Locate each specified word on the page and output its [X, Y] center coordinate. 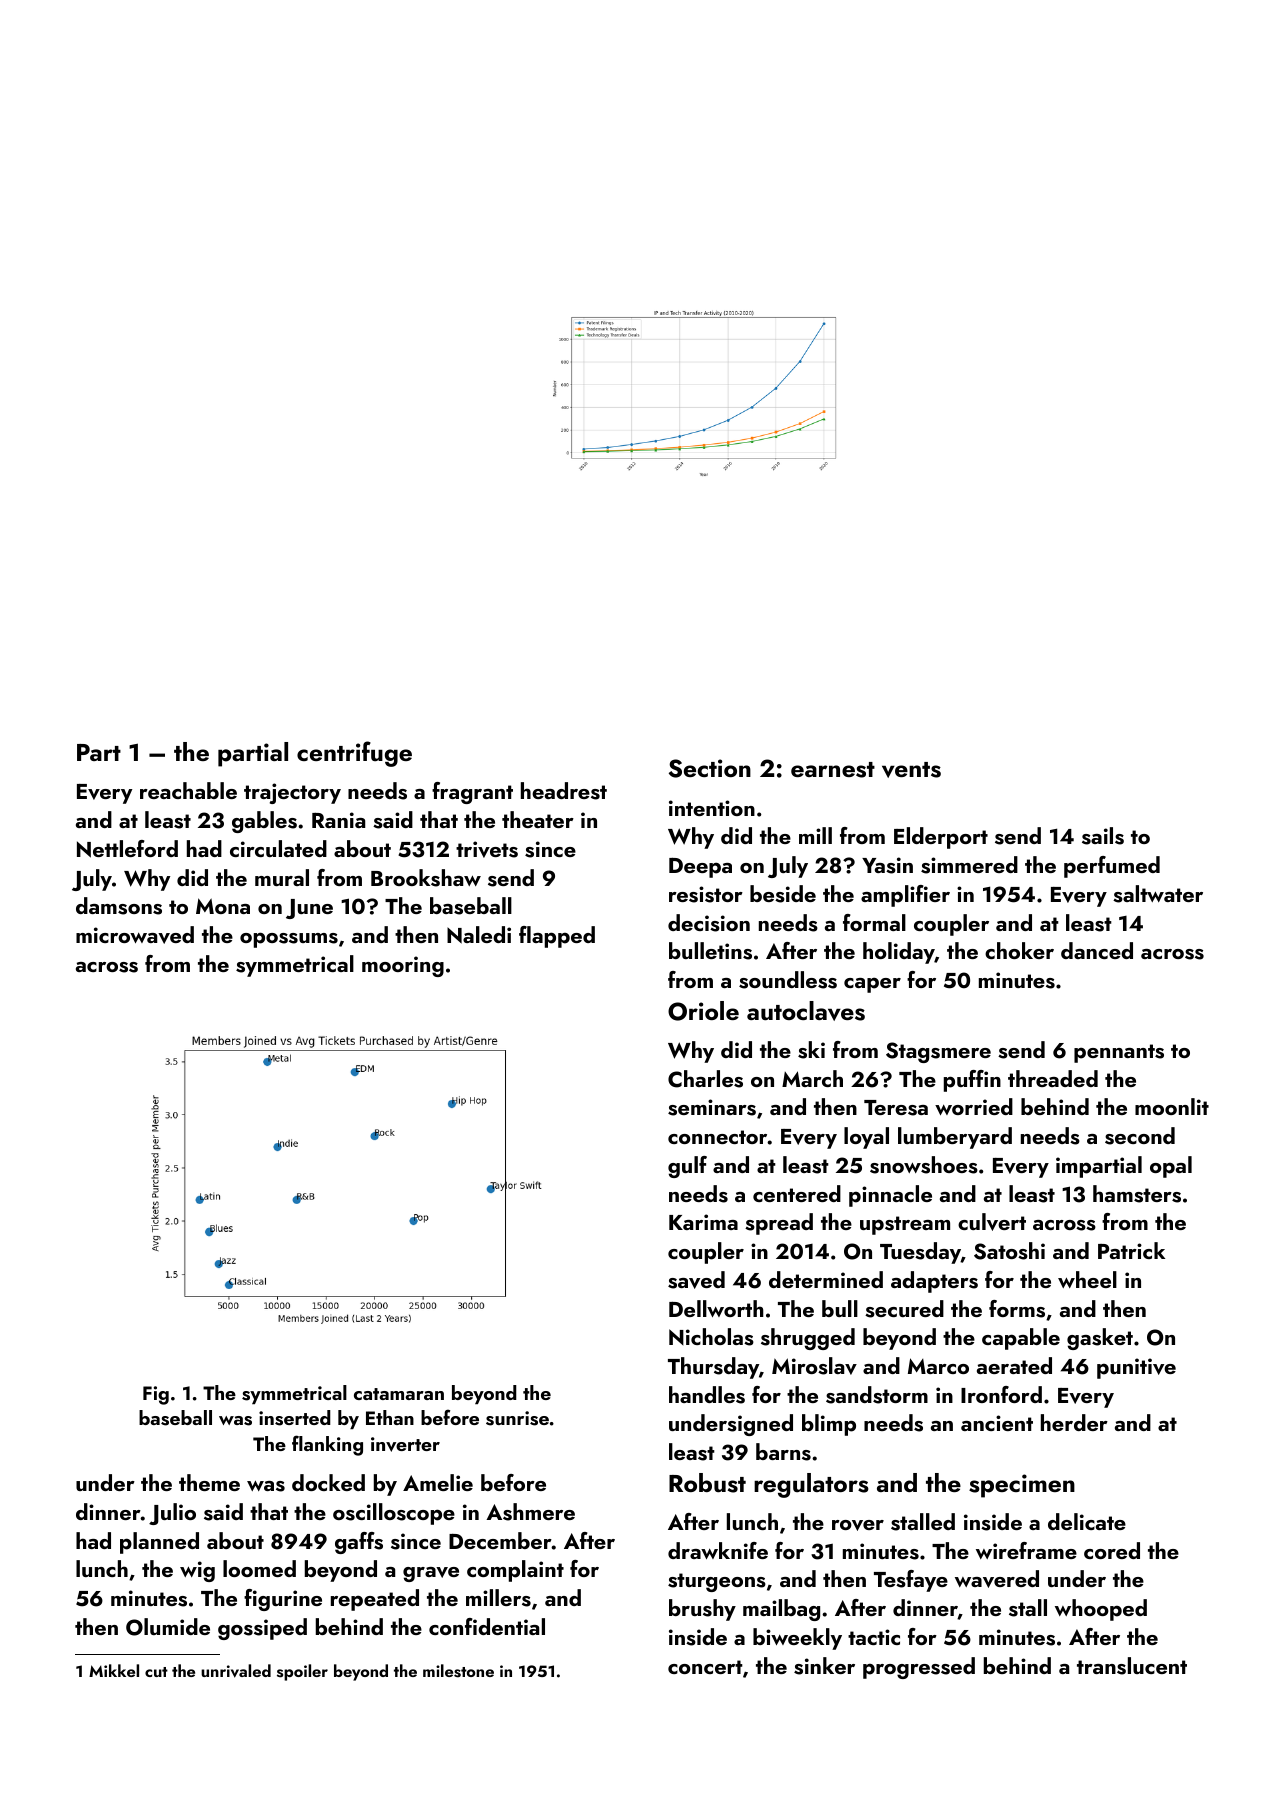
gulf [687, 1167]
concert [705, 1667]
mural [282, 877]
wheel [1087, 1279]
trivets [487, 849]
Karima [703, 1222]
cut [156, 1672]
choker [1019, 950]
